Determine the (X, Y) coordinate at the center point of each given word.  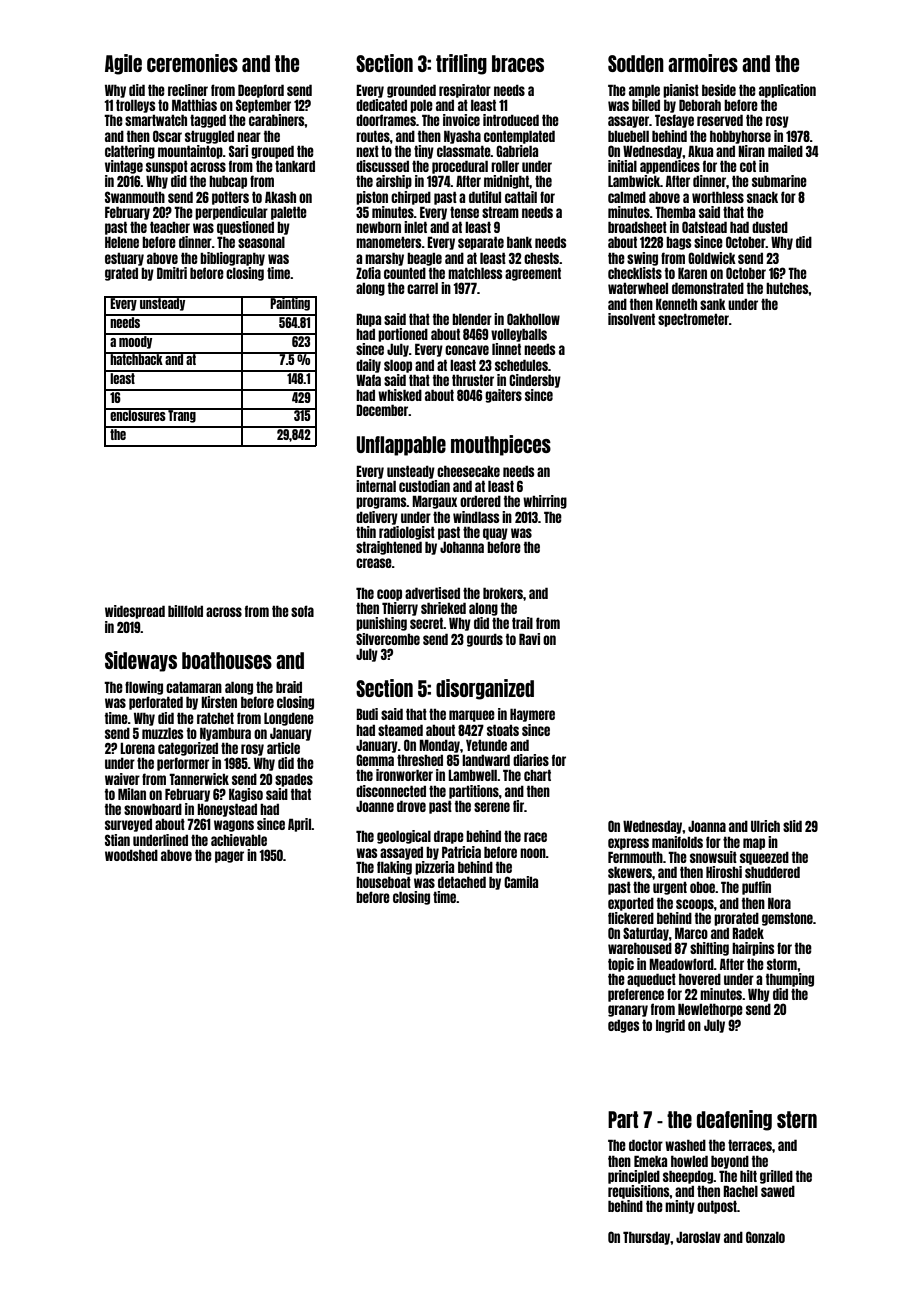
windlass (476, 517)
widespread (135, 612)
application (787, 91)
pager (229, 857)
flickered (631, 918)
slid (792, 826)
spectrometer (693, 320)
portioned (403, 335)
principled (634, 1177)
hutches (787, 288)
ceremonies (192, 63)
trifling (461, 64)
